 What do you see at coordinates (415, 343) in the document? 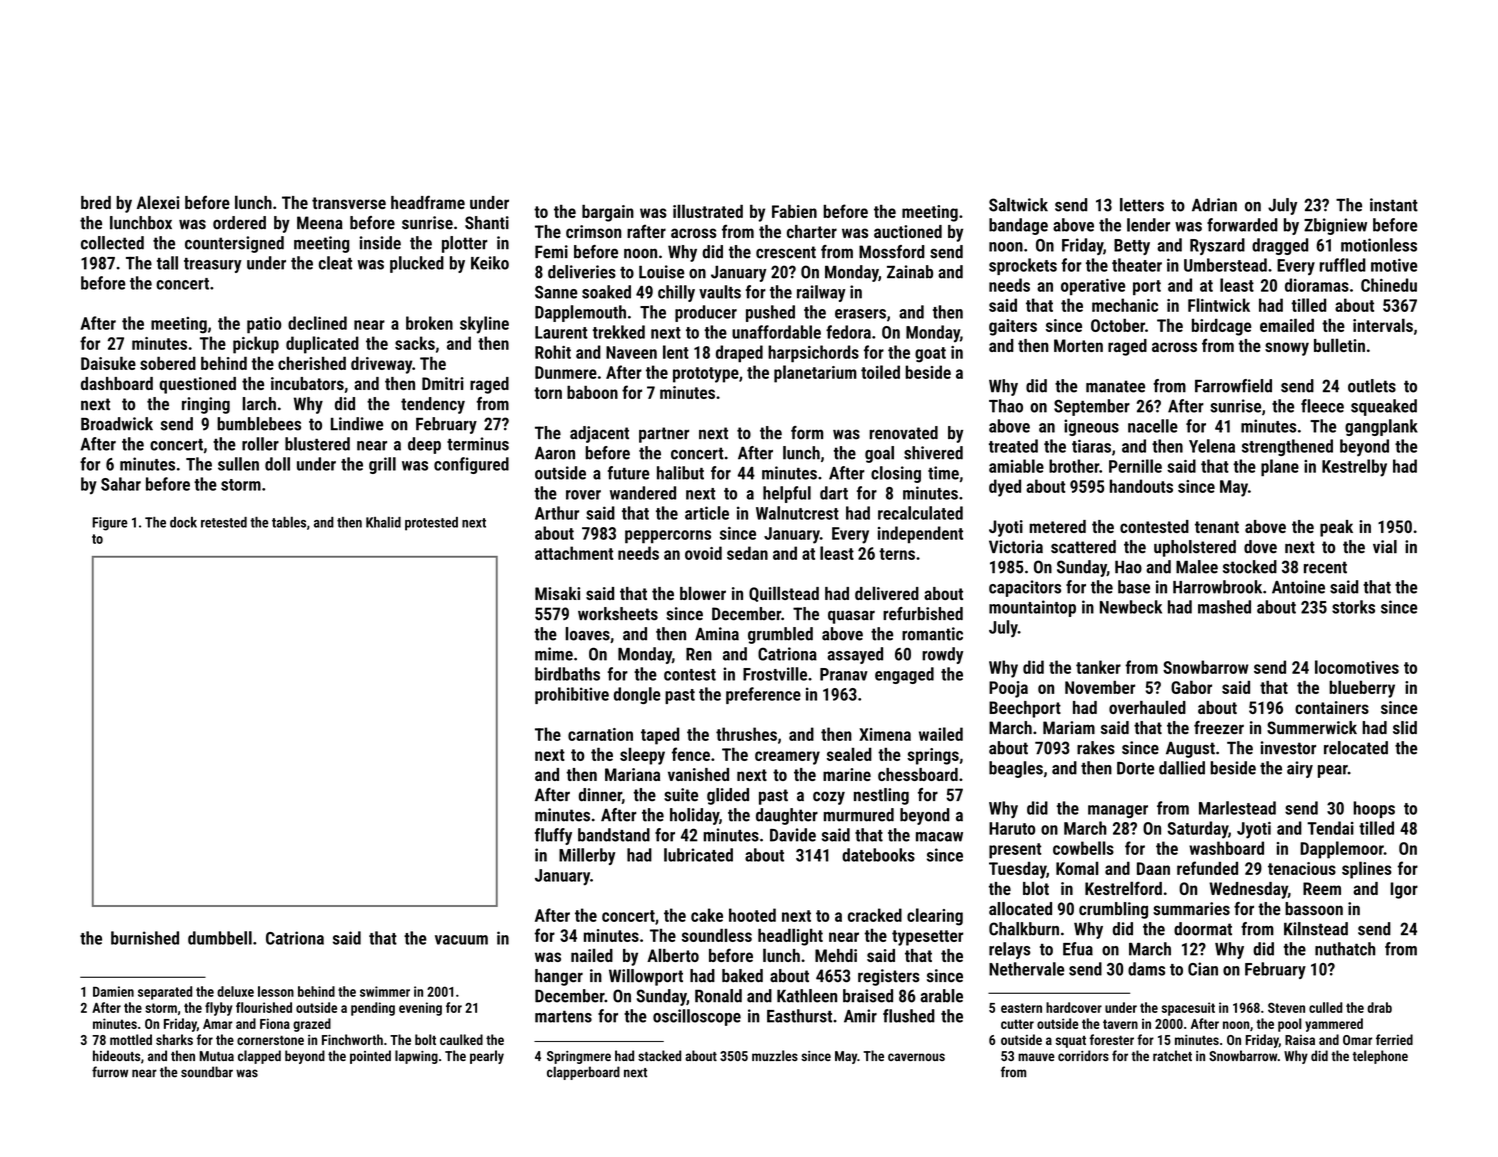
I see `sacks` at bounding box center [415, 343].
